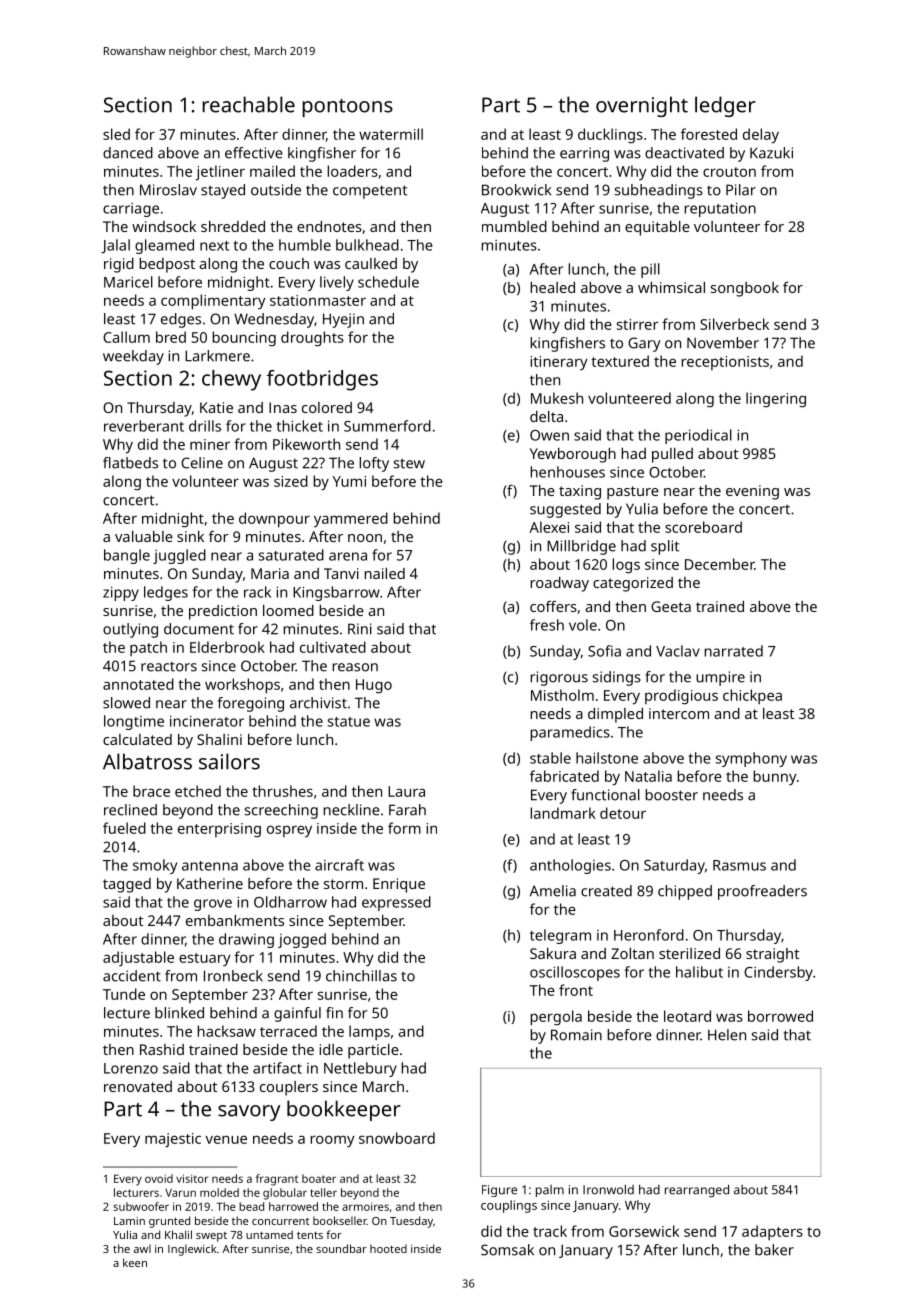 Image resolution: width=924 pixels, height=1308 pixels. What do you see at coordinates (374, 686) in the screenshot?
I see `Hugo` at bounding box center [374, 686].
